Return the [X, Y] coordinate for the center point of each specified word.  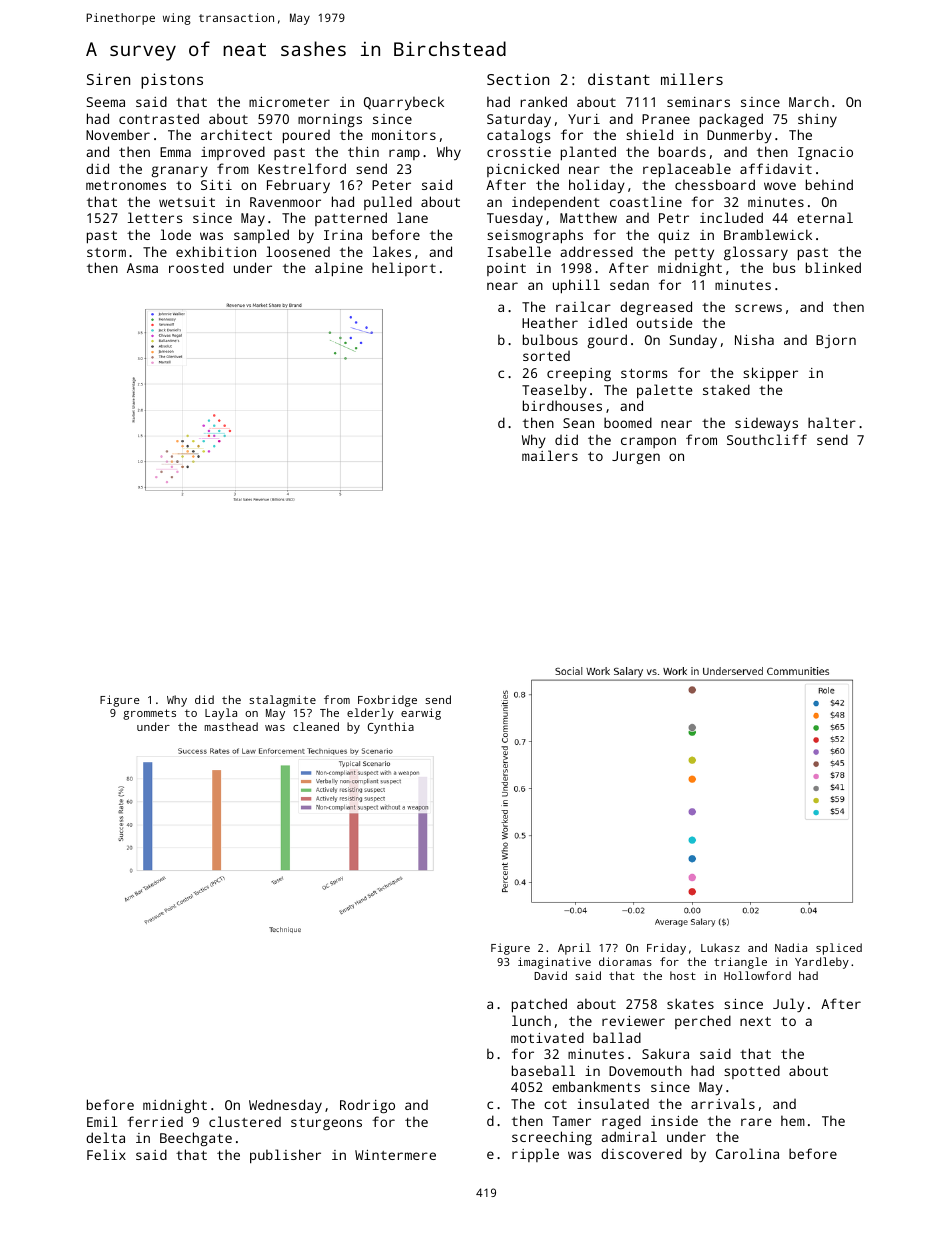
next [755, 1021]
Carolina [747, 1153]
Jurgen [636, 457]
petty [694, 254]
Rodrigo [367, 1106]
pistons [172, 81]
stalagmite [282, 701]
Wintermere [395, 1155]
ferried [155, 1121]
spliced [839, 949]
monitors [404, 135]
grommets [149, 714]
